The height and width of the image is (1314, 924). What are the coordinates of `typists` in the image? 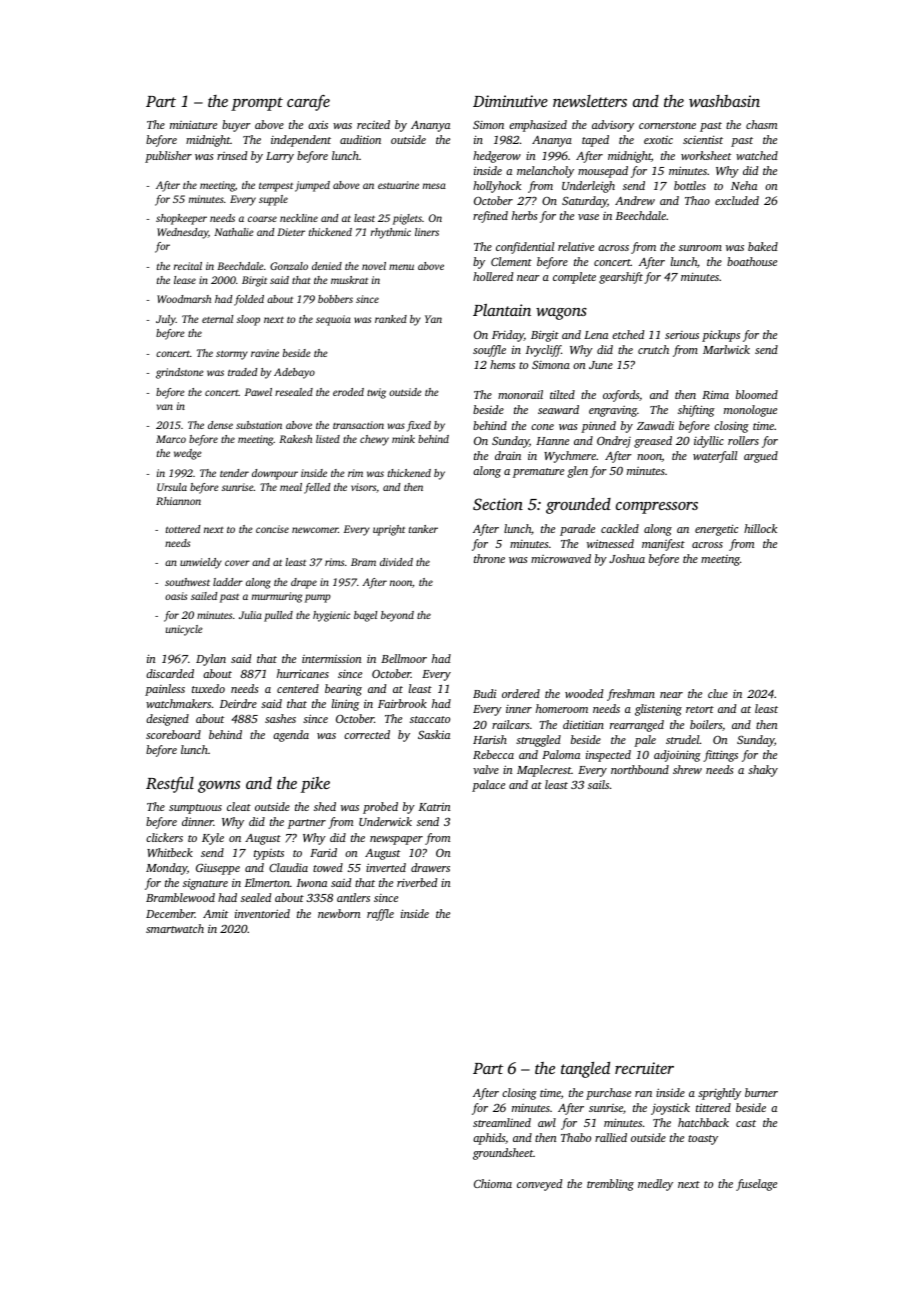 It's located at (269, 854).
